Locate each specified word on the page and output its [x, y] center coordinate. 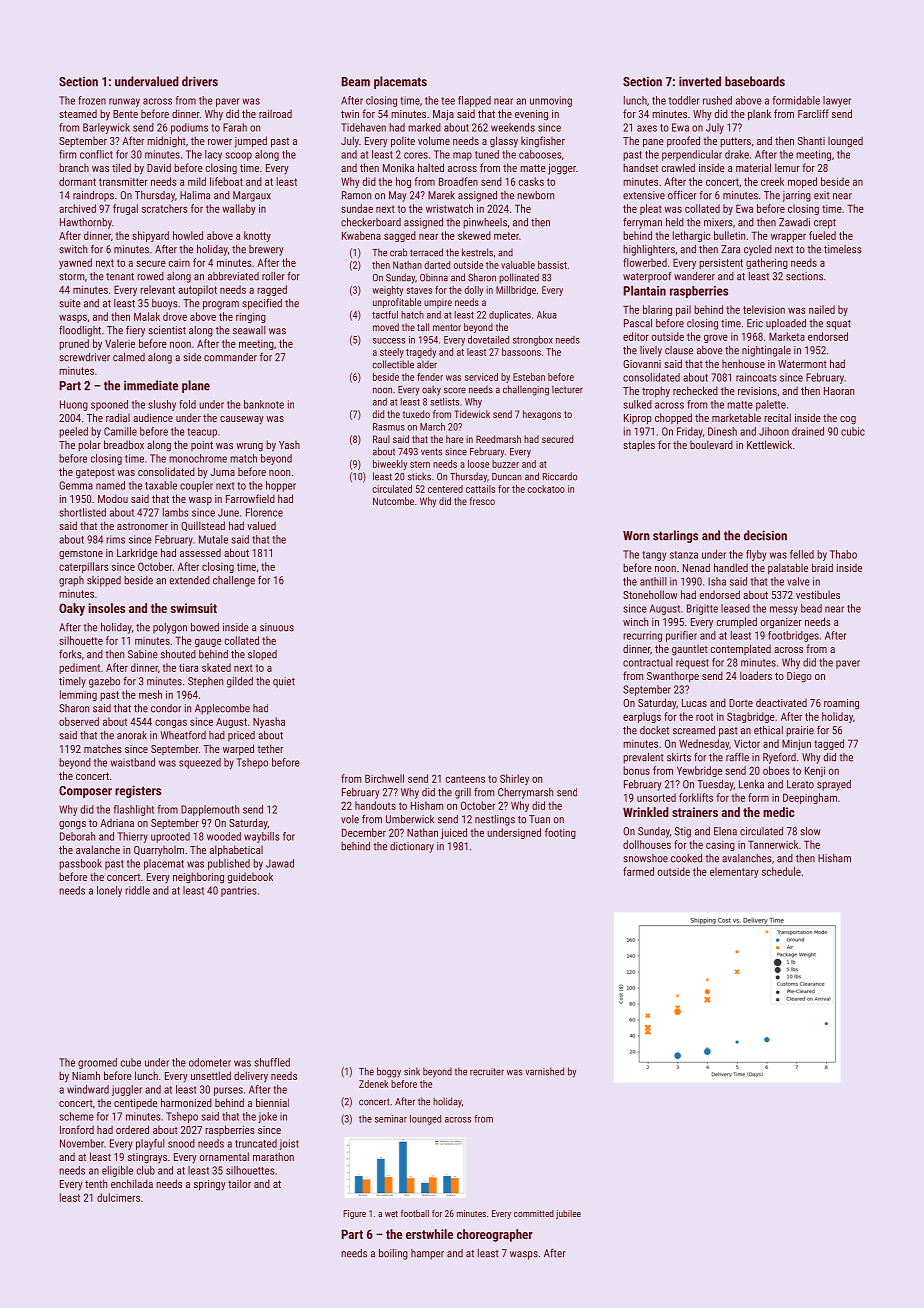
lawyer [837, 101]
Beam [355, 82]
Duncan [507, 477]
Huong [74, 405]
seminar [391, 1119]
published [229, 864]
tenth [96, 1183]
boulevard [711, 444]
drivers [200, 81]
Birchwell [384, 778]
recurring [642, 636]
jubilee [568, 1214]
